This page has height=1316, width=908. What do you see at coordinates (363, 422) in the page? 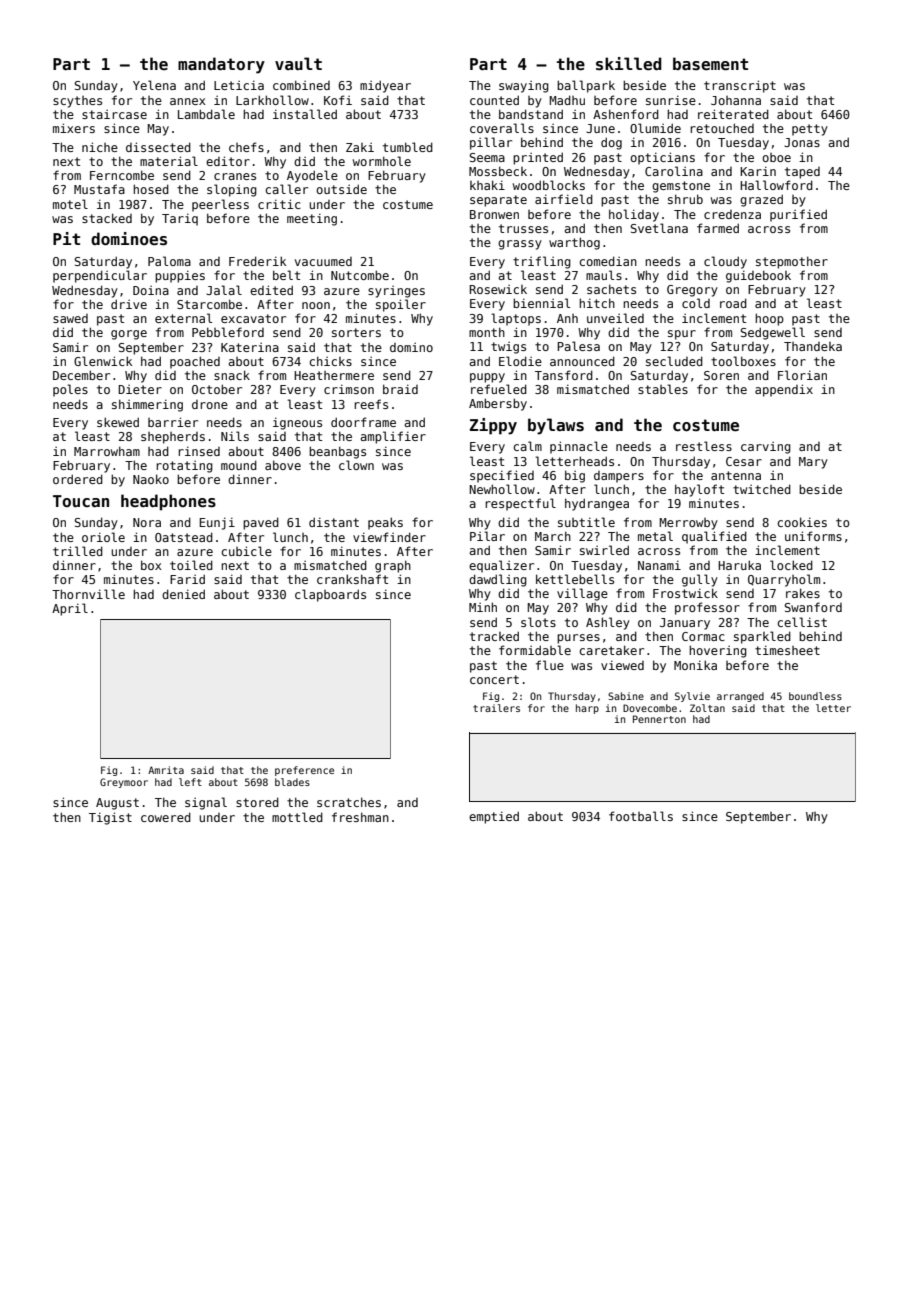
I see `doorframe` at bounding box center [363, 422].
